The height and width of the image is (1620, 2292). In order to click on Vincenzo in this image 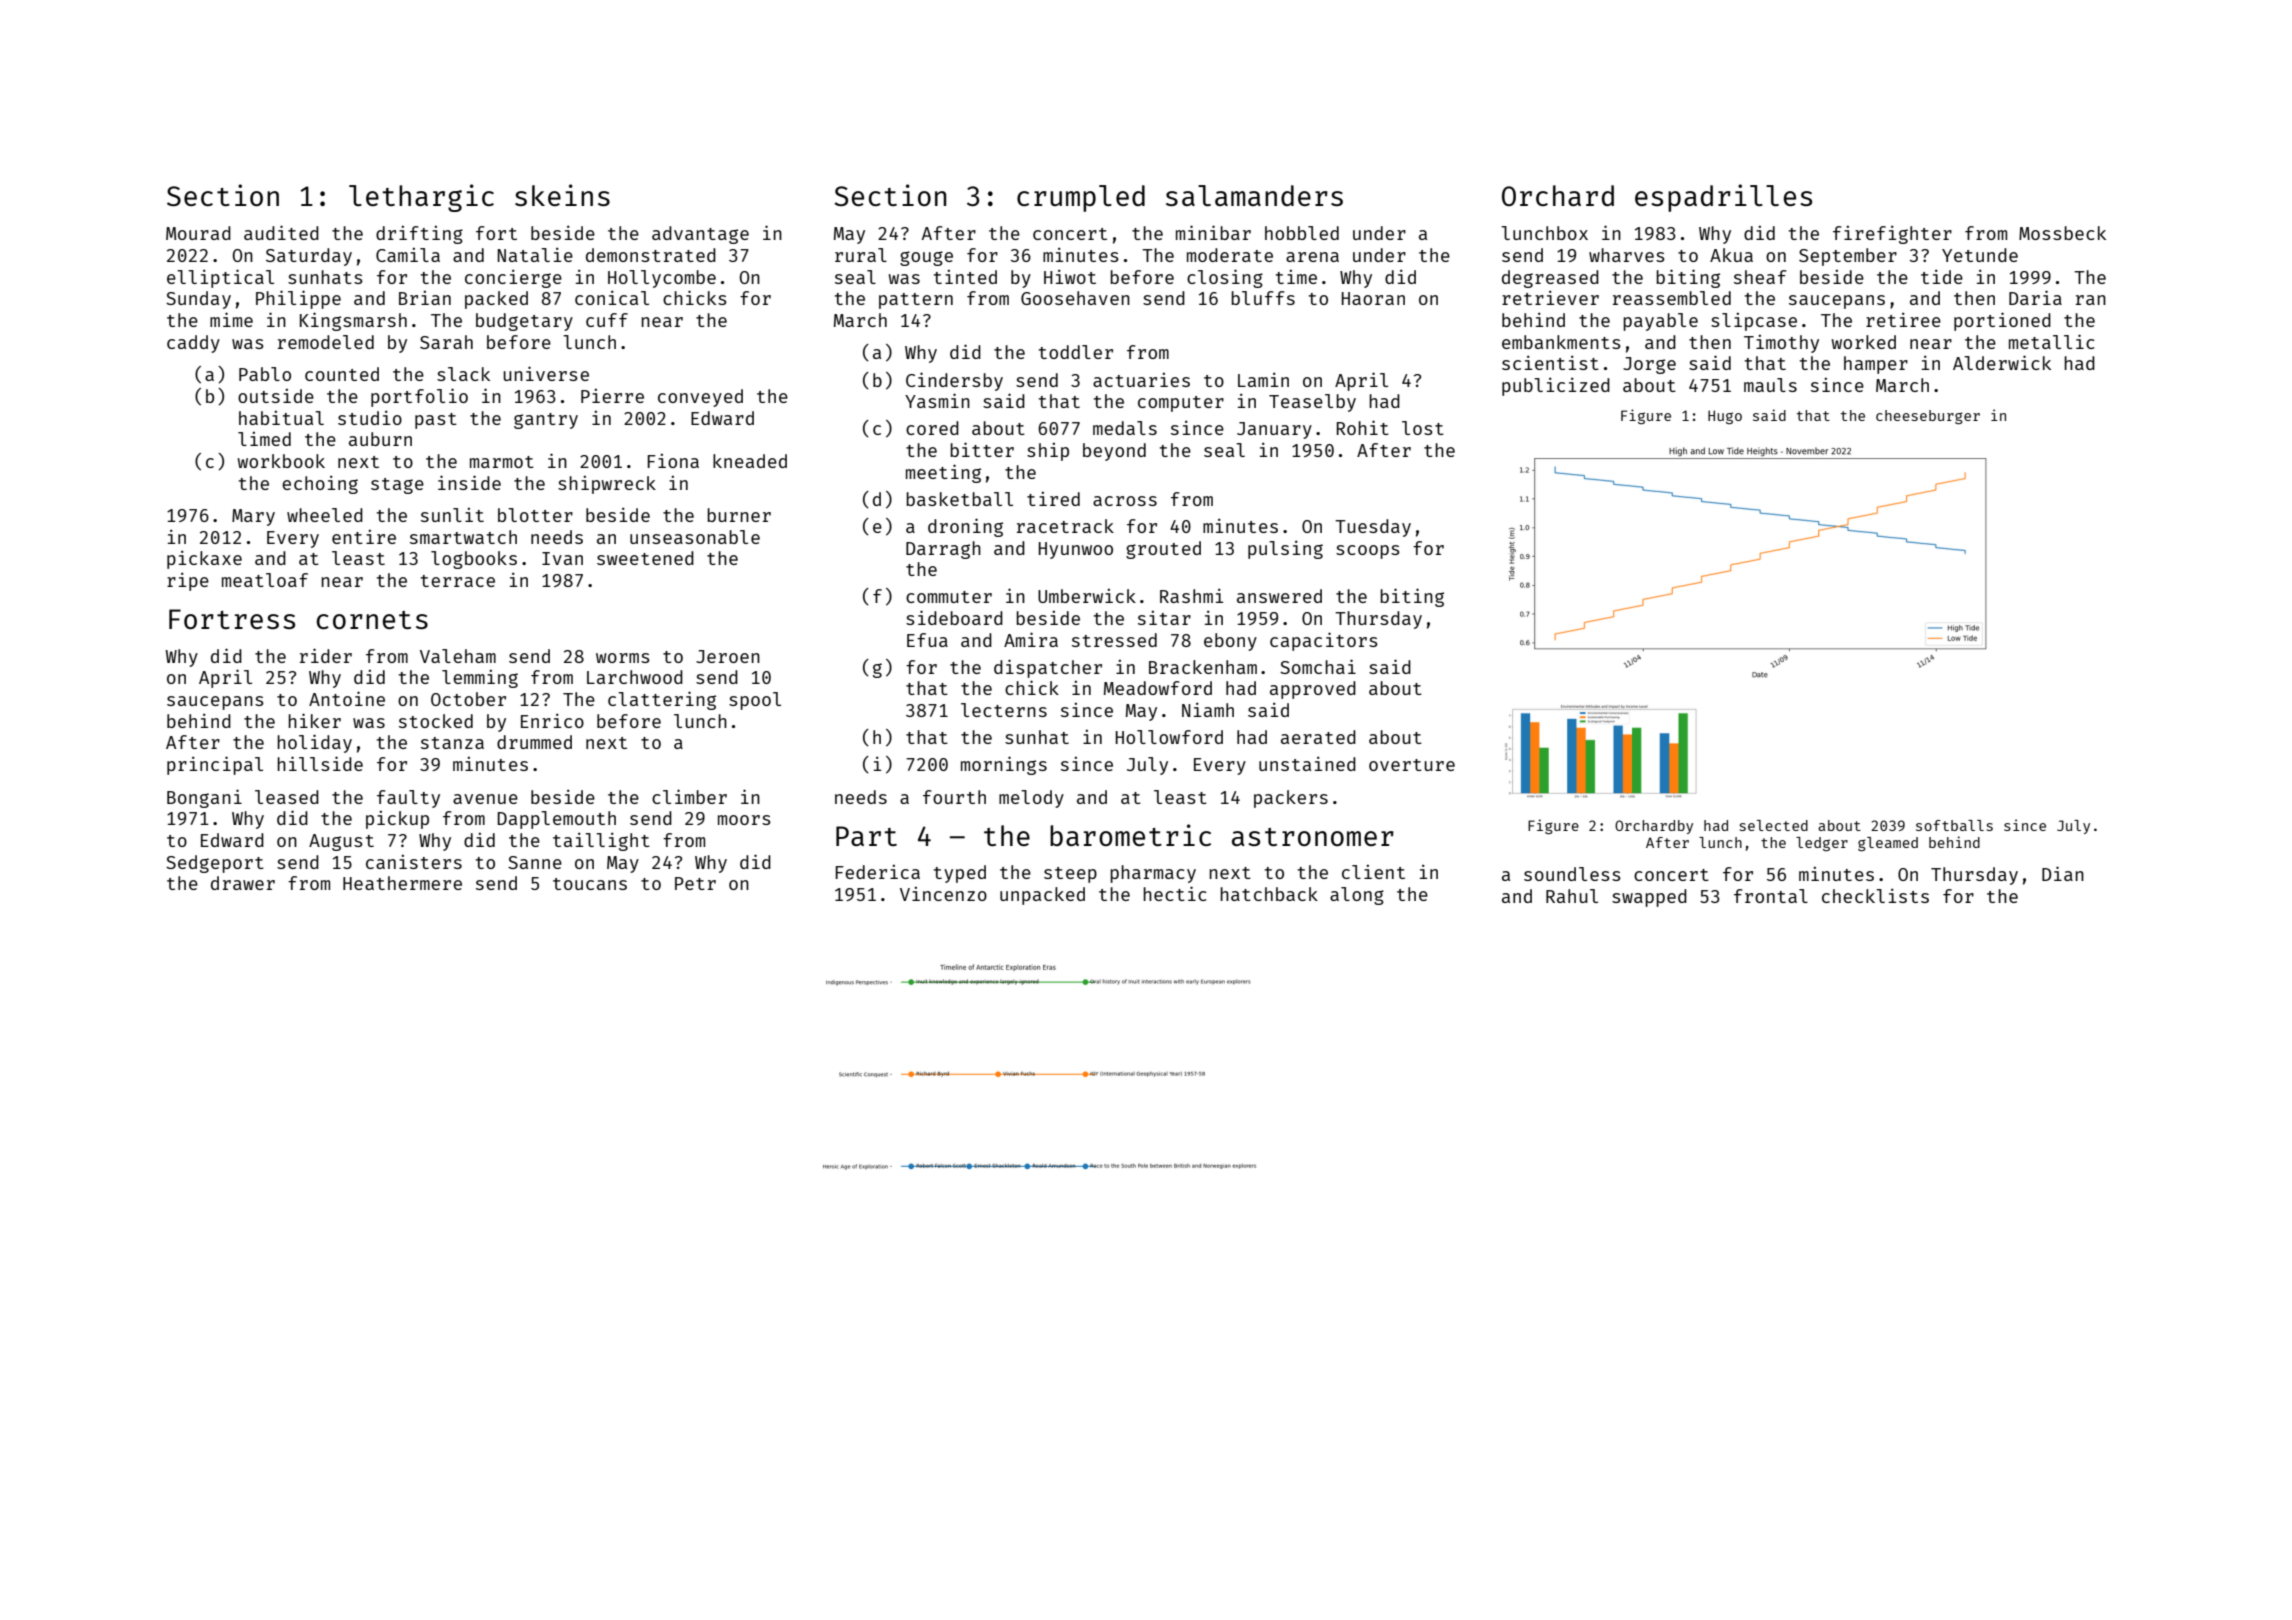, I will do `click(943, 894)`.
